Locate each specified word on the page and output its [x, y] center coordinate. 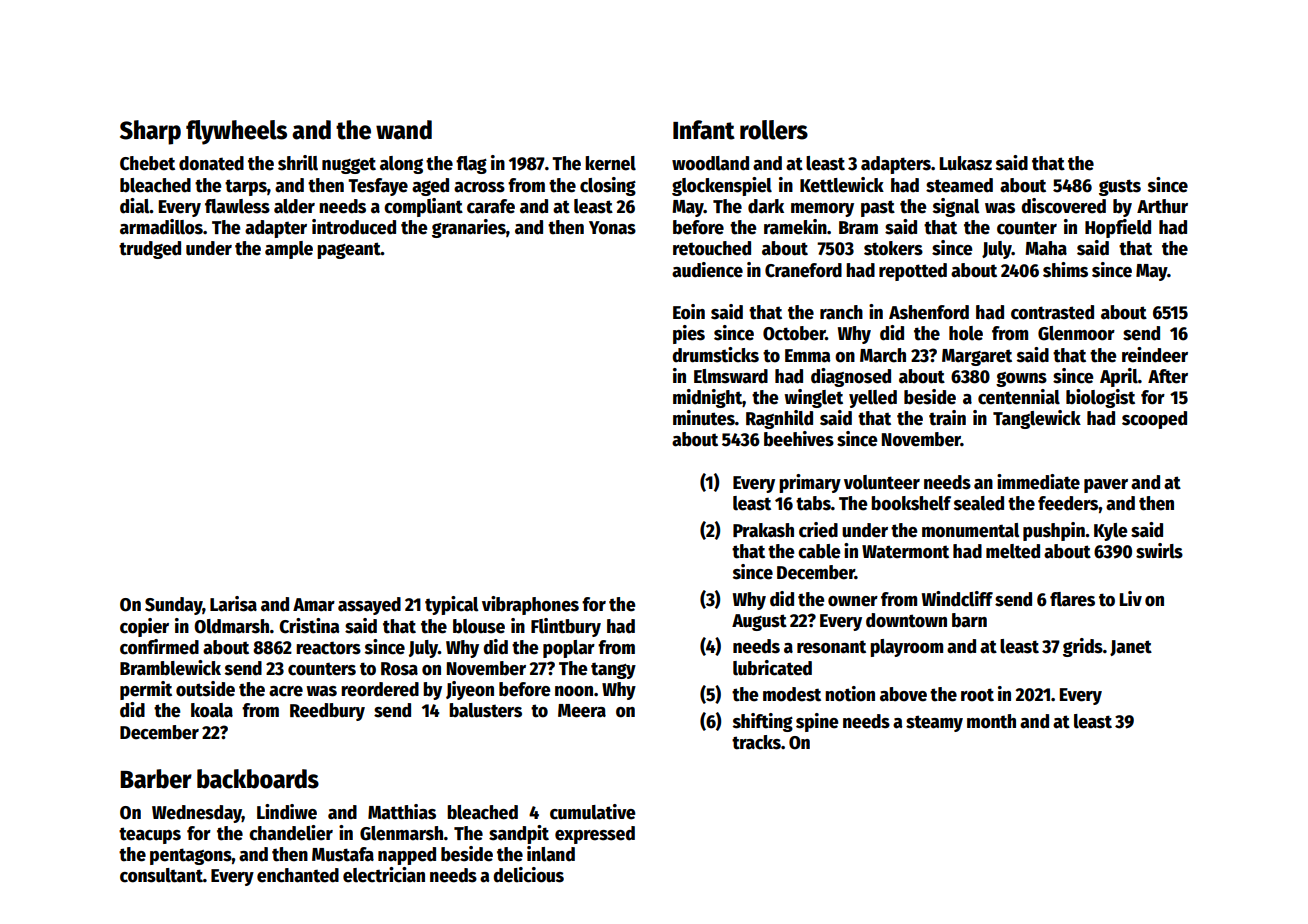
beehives [799, 439]
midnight [707, 398]
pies [689, 334]
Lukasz [966, 163]
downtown [906, 620]
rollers [774, 130]
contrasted [1052, 312]
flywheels [236, 132]
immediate [1038, 482]
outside [205, 689]
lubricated [772, 668]
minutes [704, 418]
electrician [384, 875]
